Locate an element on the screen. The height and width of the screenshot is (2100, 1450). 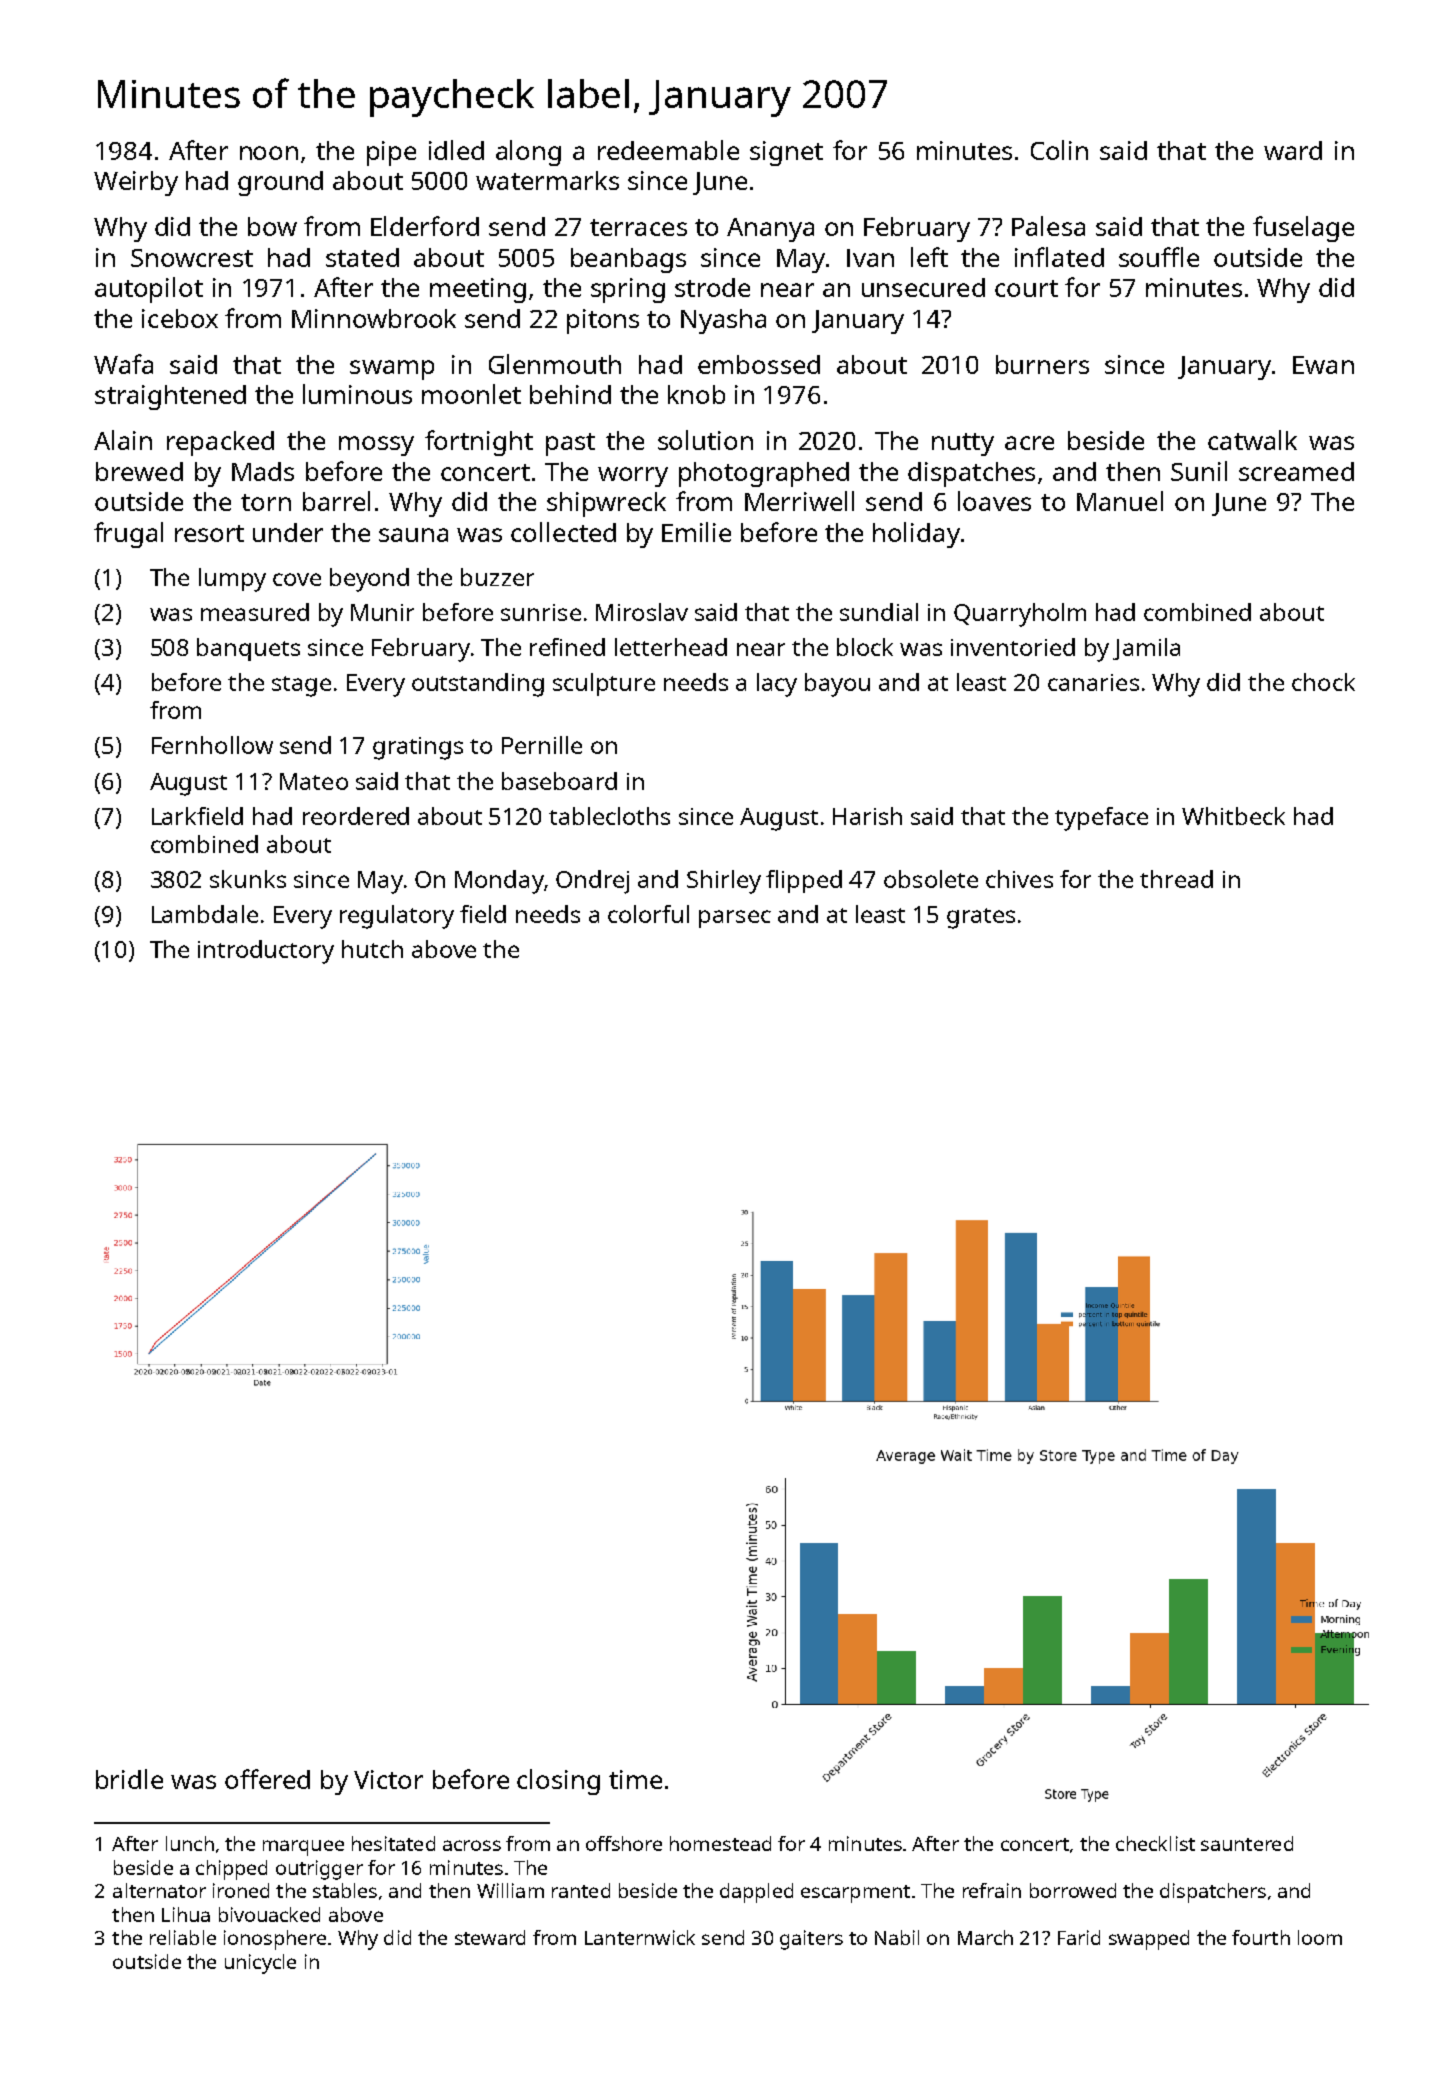
brewed is located at coordinates (139, 471).
